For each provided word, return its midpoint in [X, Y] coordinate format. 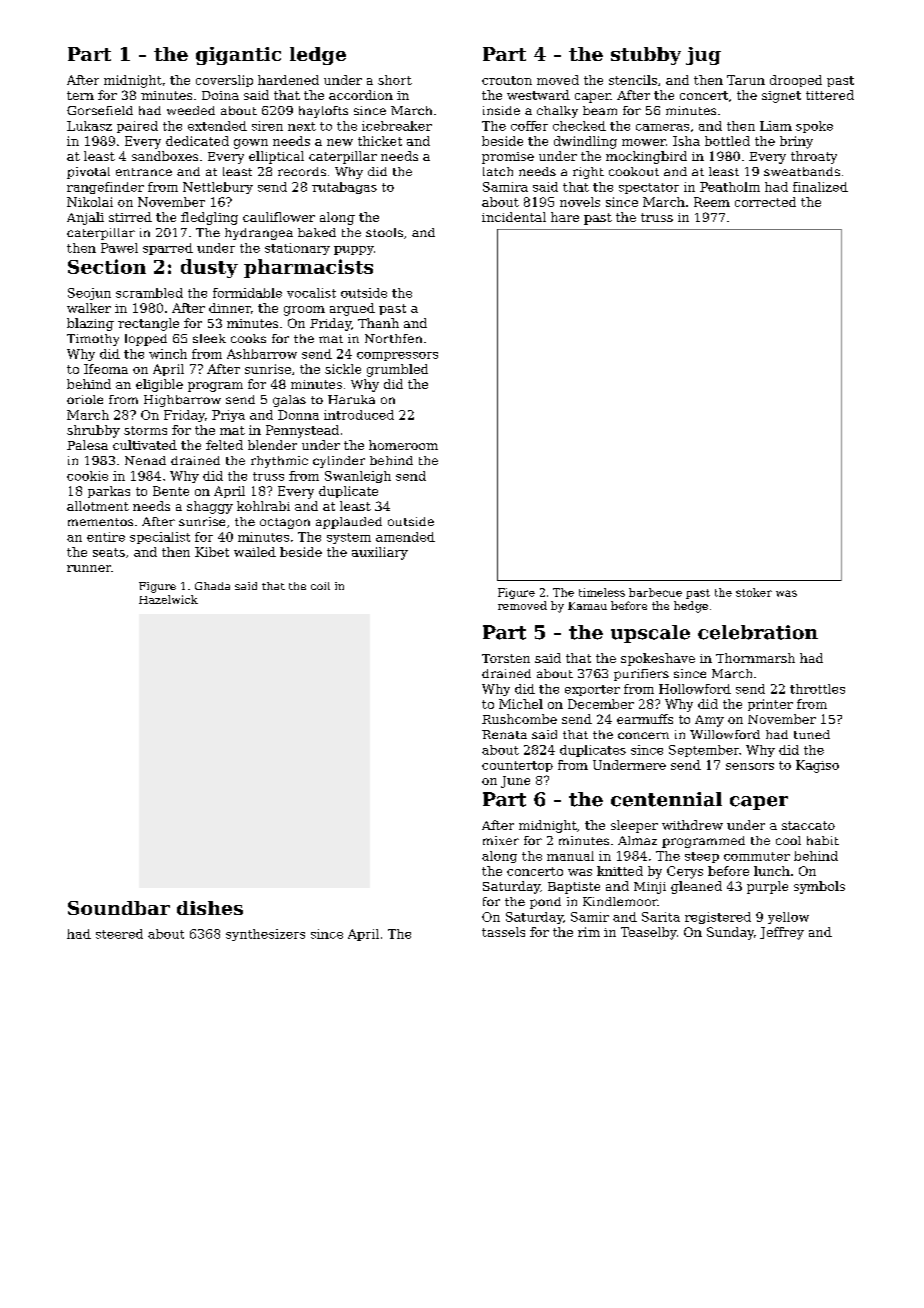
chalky [557, 112]
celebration [758, 632]
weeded [191, 110]
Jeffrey [782, 933]
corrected [765, 202]
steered [119, 934]
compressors [397, 356]
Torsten [506, 658]
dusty [209, 268]
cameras [662, 127]
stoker [754, 592]
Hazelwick [168, 599]
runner [89, 568]
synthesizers [265, 935]
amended [405, 537]
